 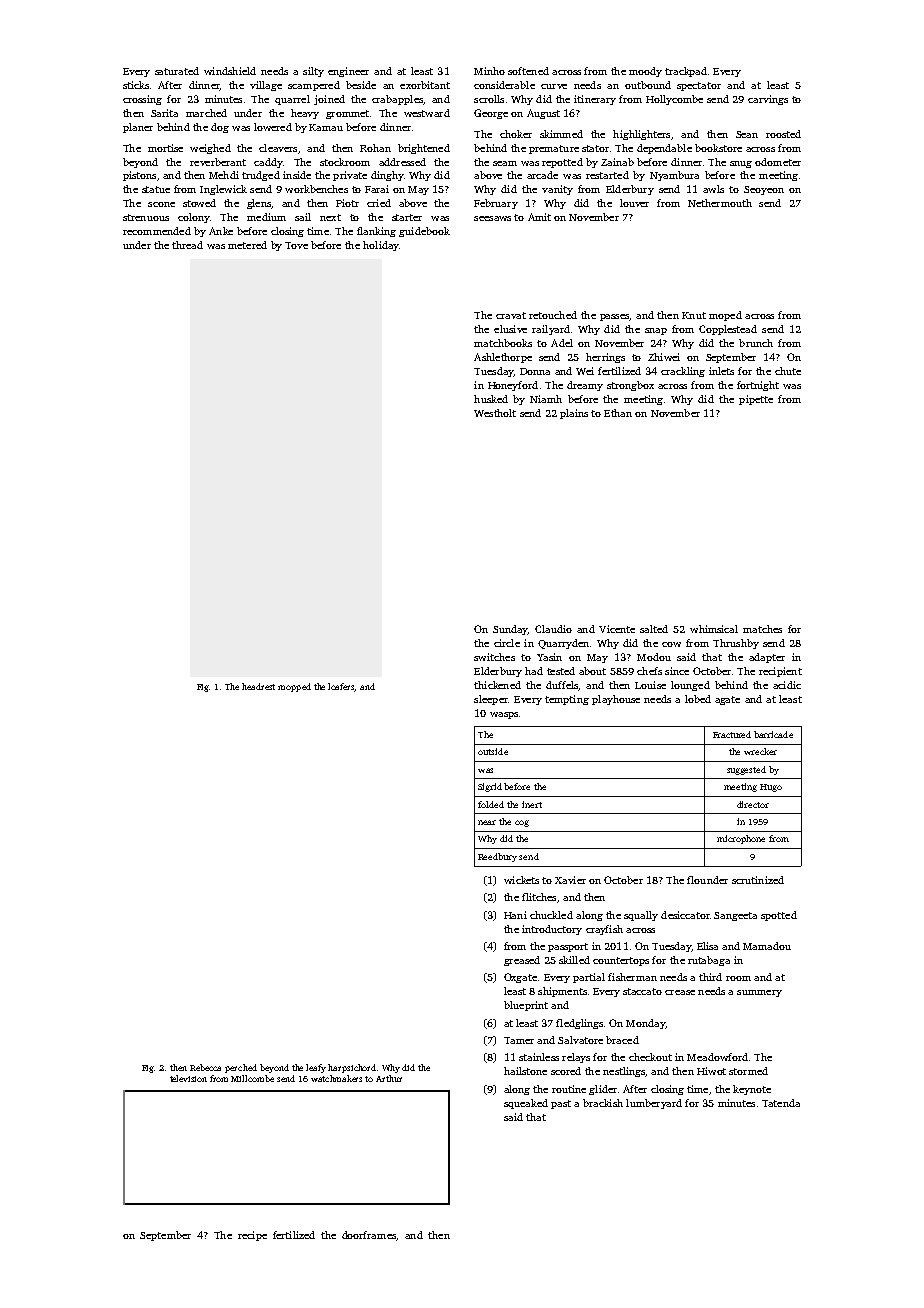 I want to click on exorbitant, so click(x=425, y=85).
